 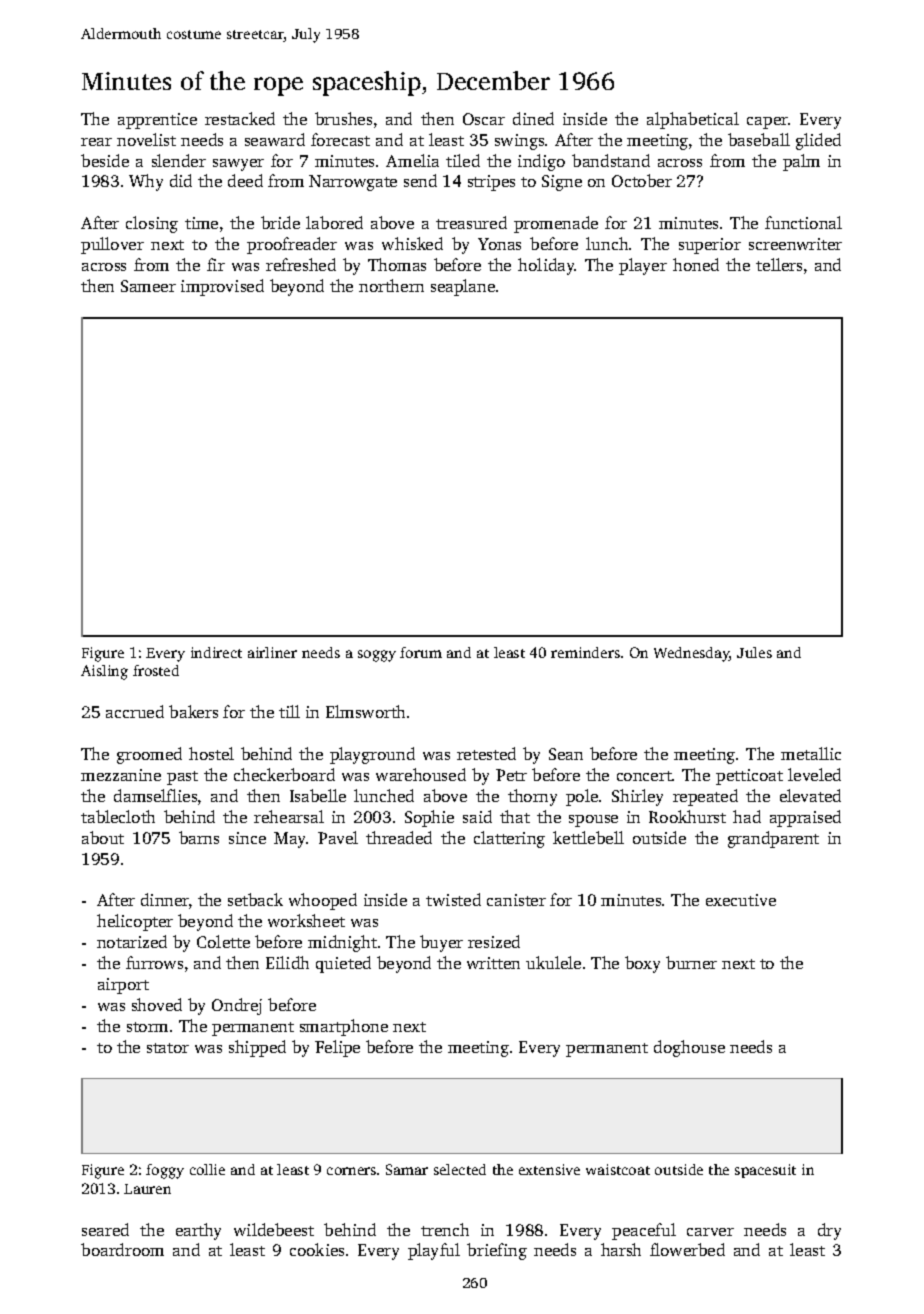 I want to click on written, so click(x=493, y=963).
